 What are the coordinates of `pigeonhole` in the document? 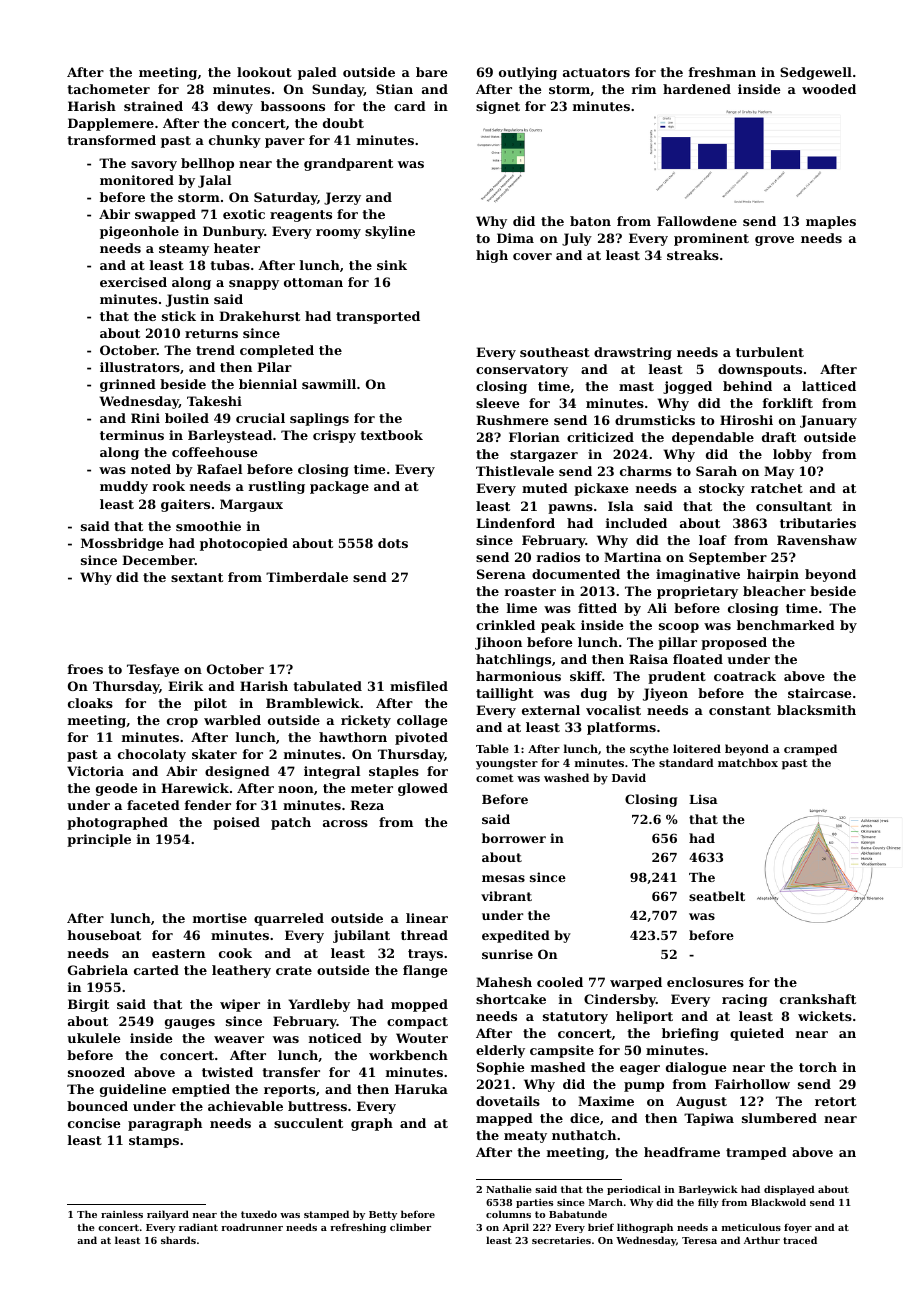 It's located at (139, 232).
